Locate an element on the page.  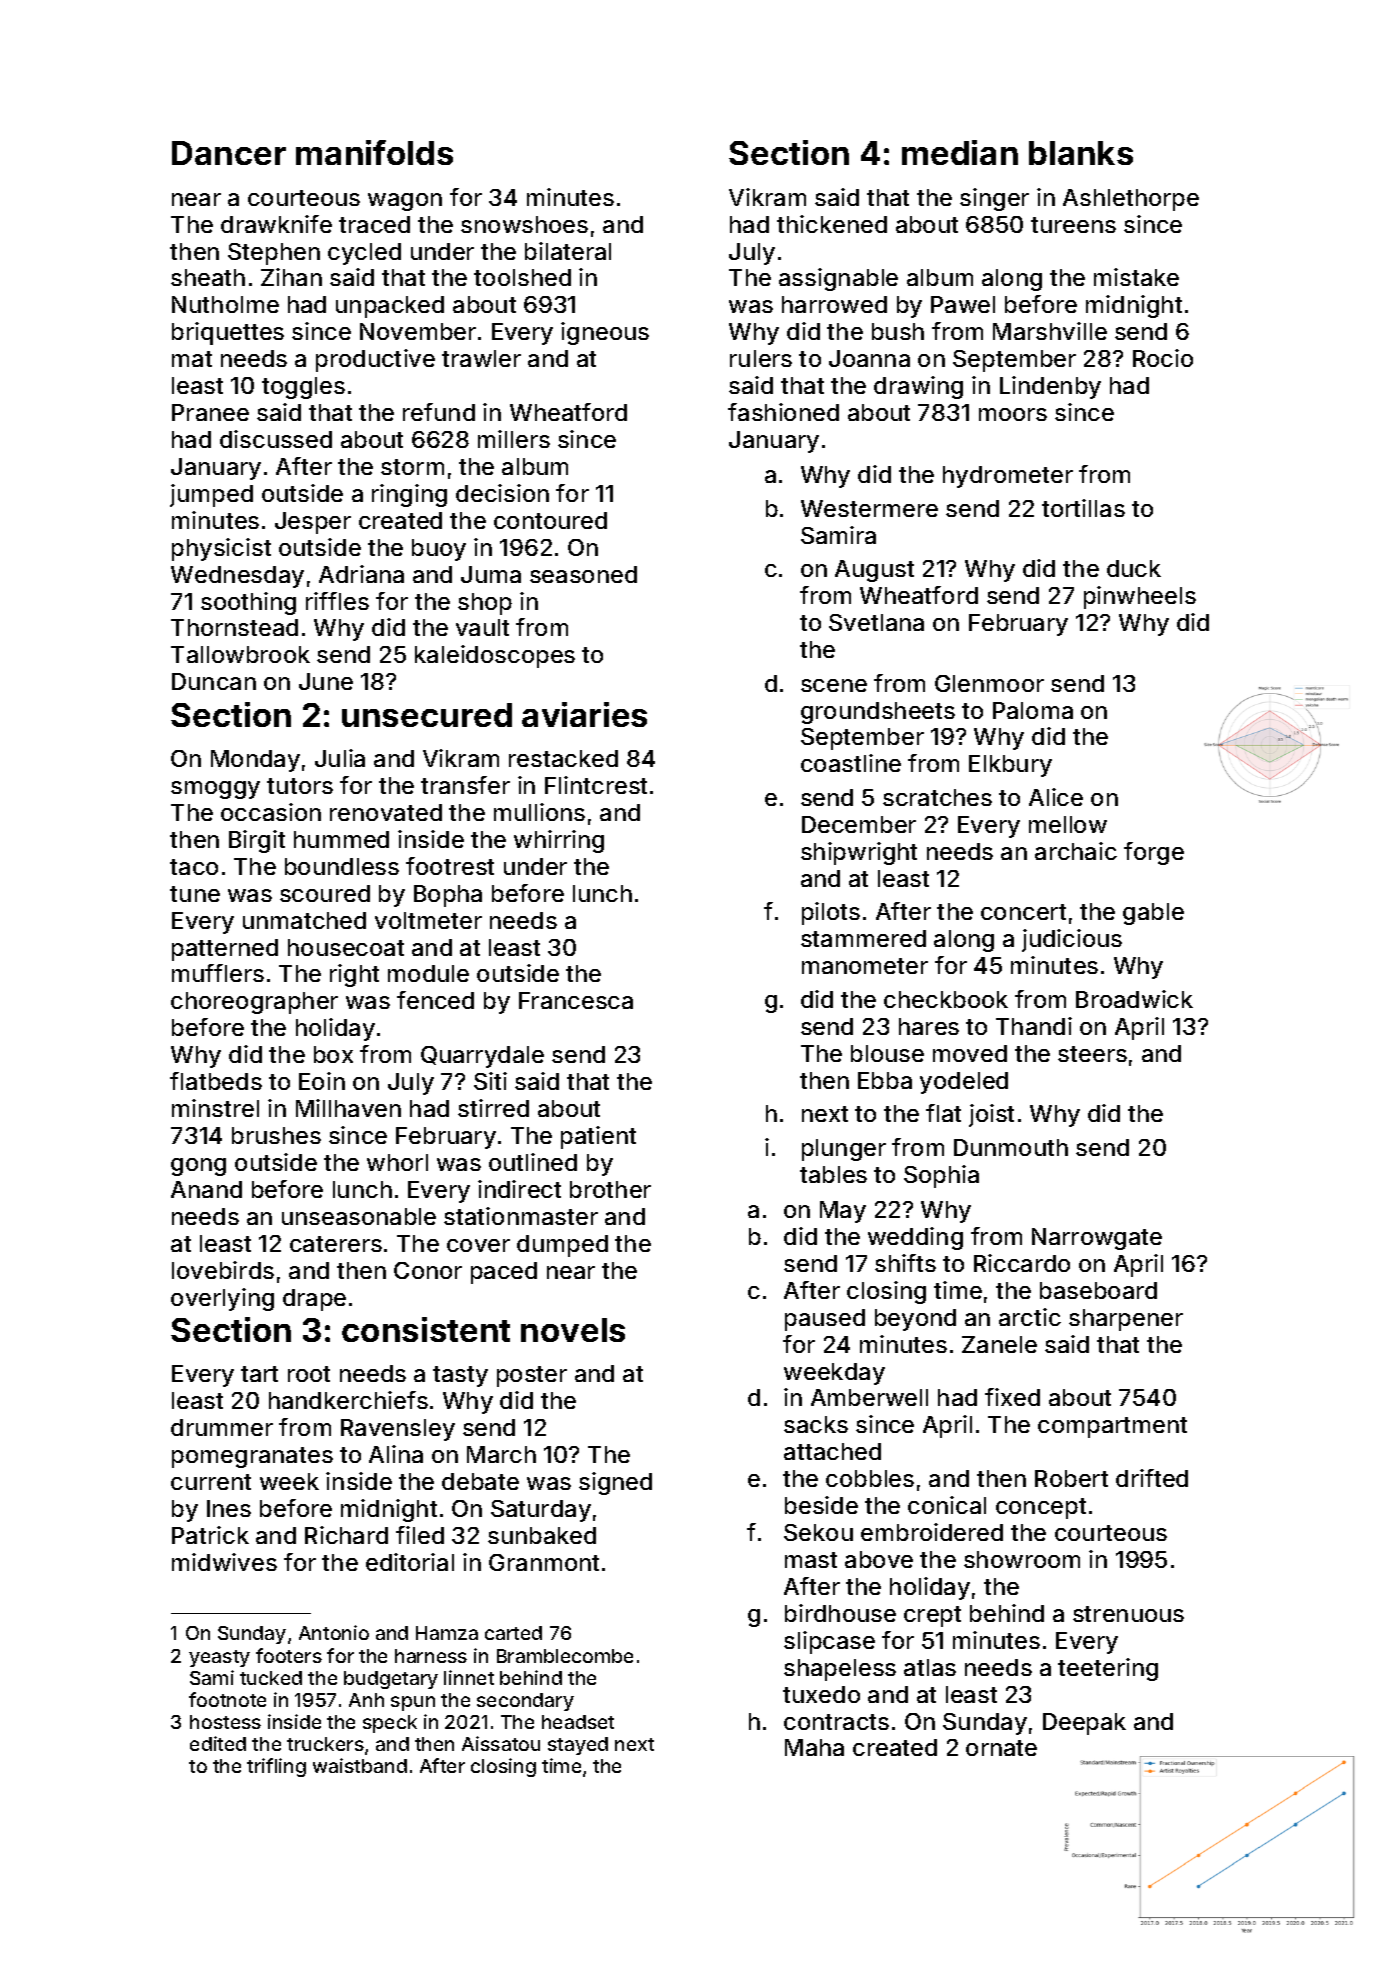
Elkbury is located at coordinates (1010, 766).
